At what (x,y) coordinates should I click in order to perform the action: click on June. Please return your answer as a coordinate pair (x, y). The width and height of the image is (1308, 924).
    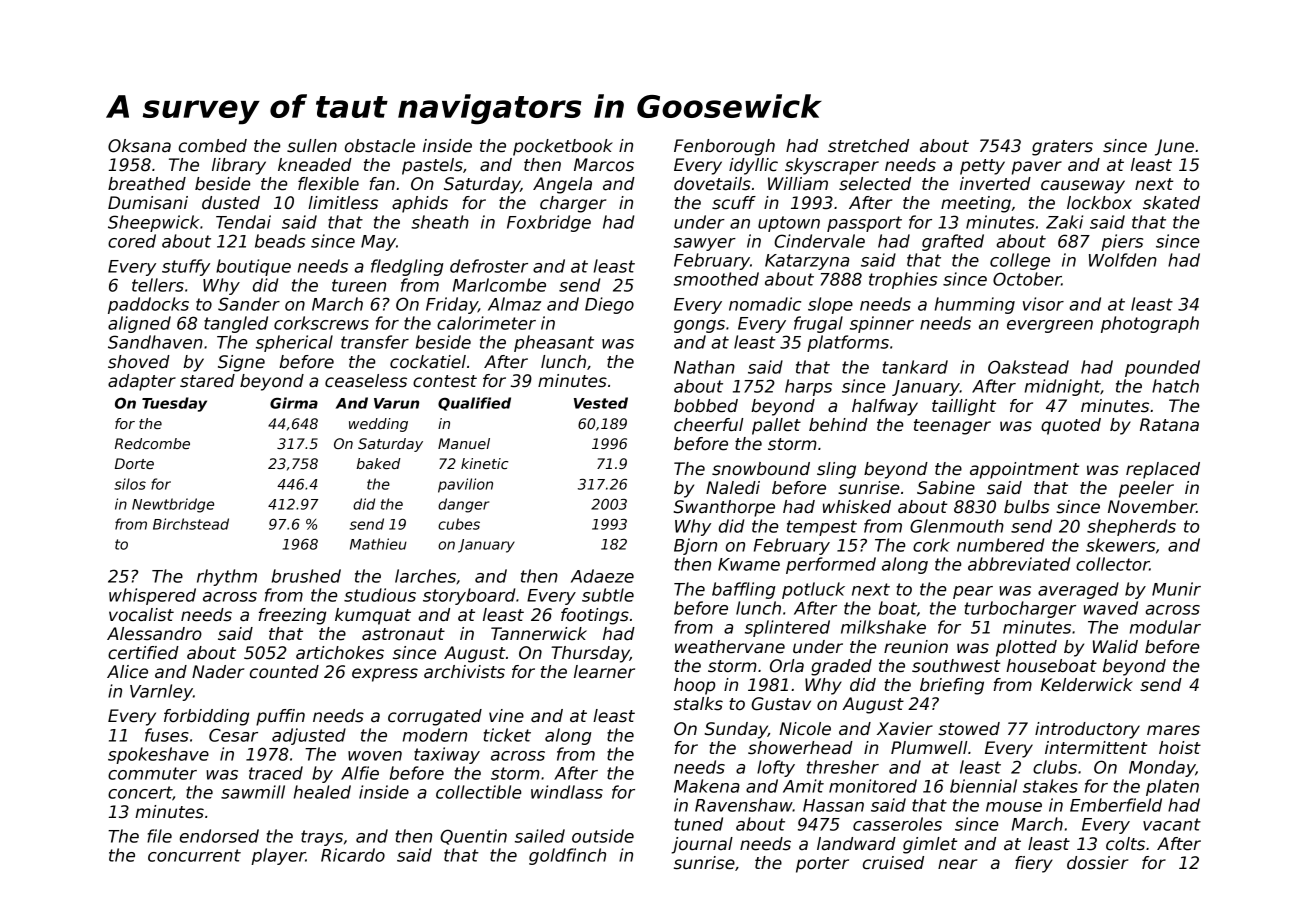
    Looking at the image, I should click on (1174, 147).
